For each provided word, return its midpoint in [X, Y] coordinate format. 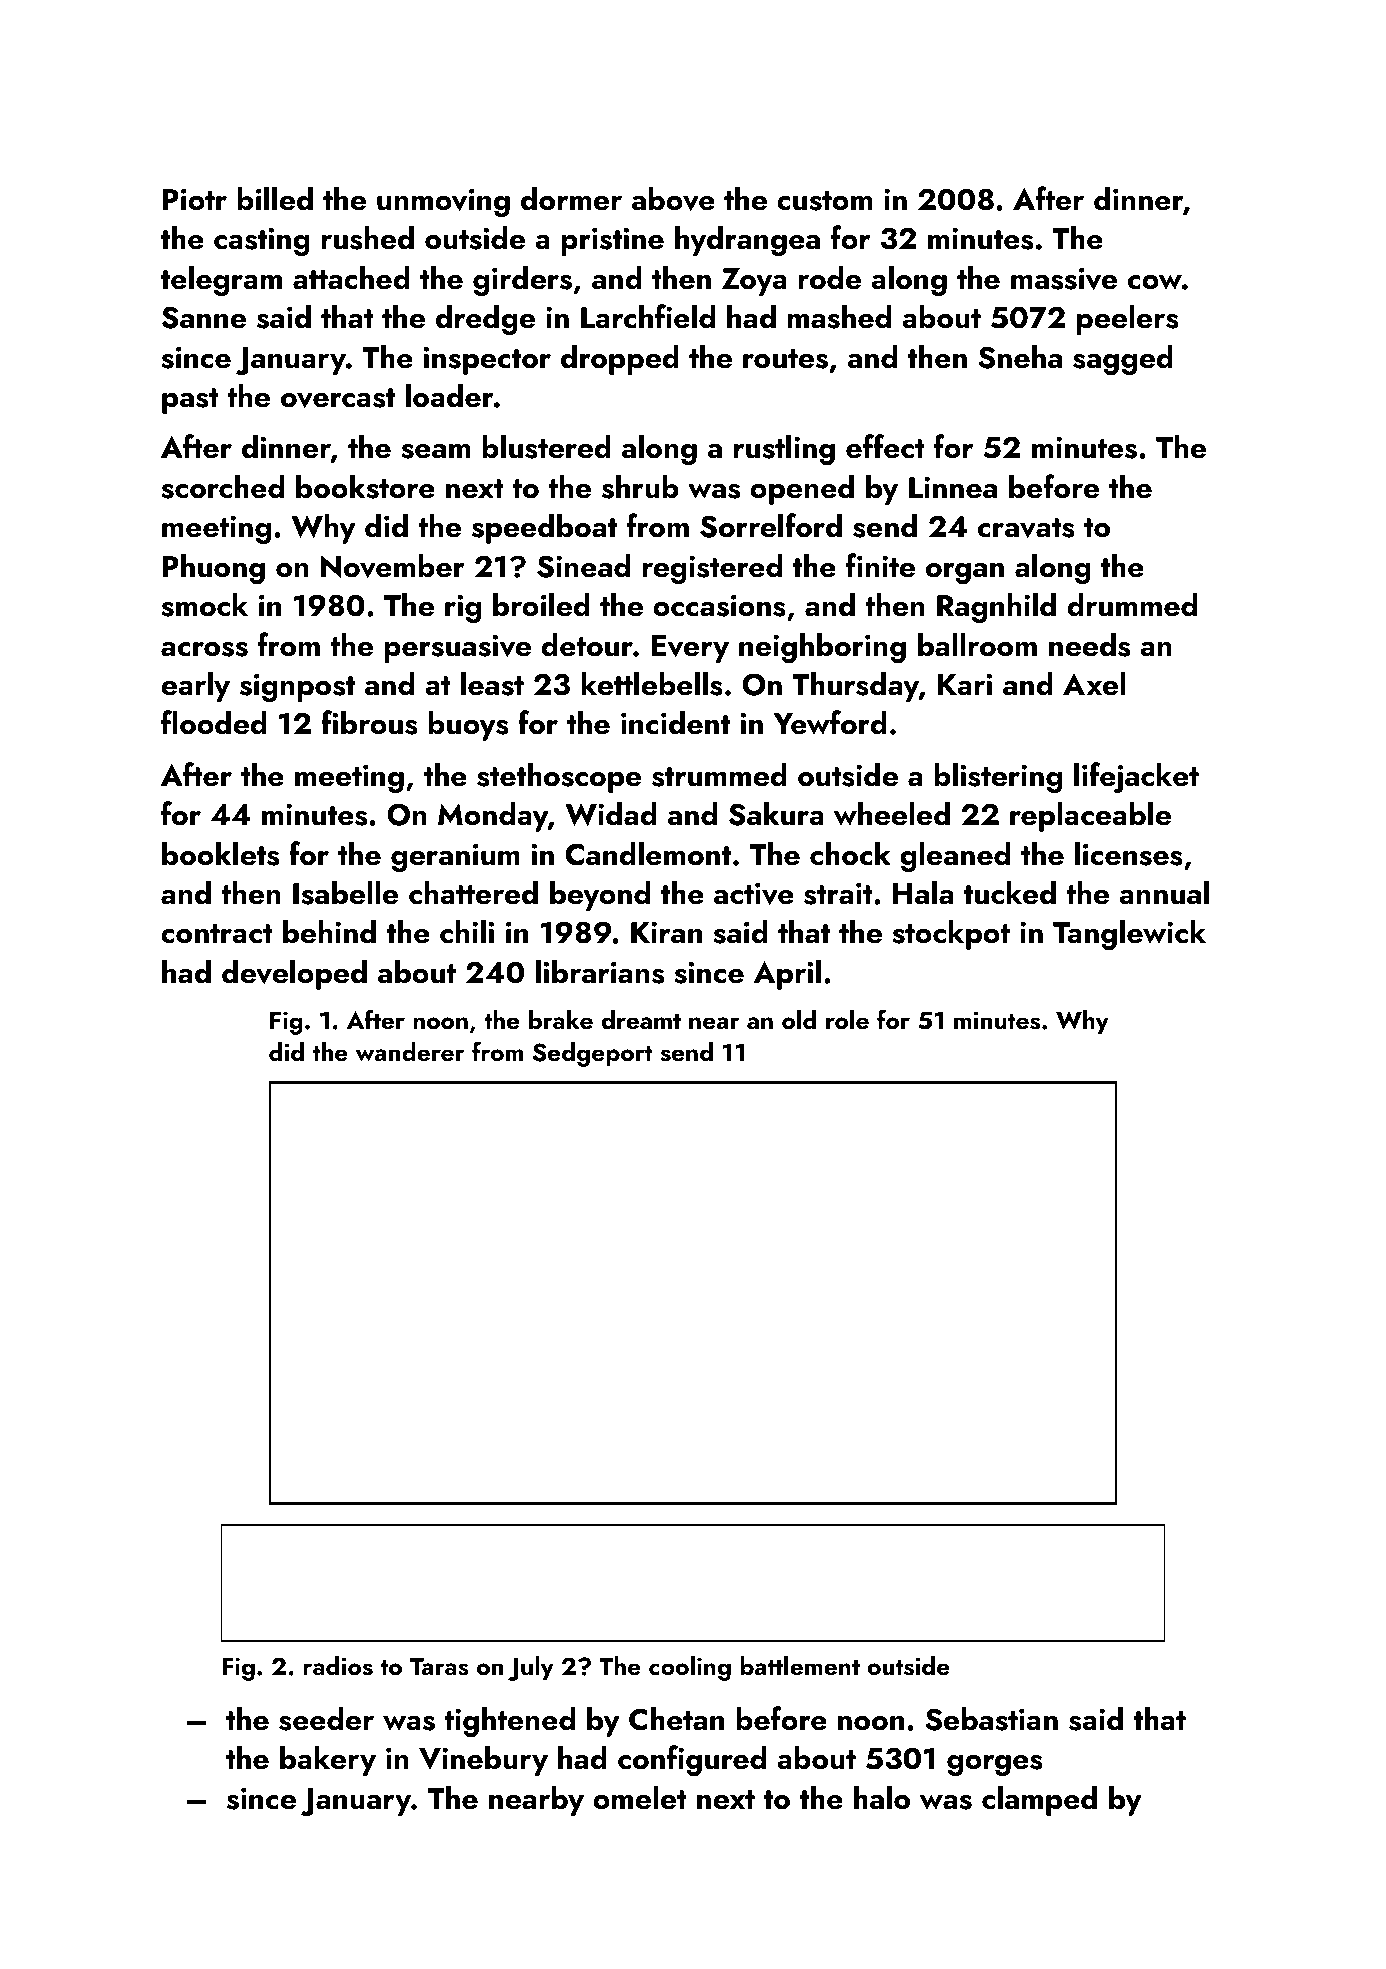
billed [275, 198]
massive [1064, 278]
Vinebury [483, 1760]
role [847, 1019]
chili [467, 931]
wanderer [410, 1052]
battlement [800, 1665]
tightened [509, 1721]
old [799, 1019]
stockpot [951, 934]
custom [824, 201]
